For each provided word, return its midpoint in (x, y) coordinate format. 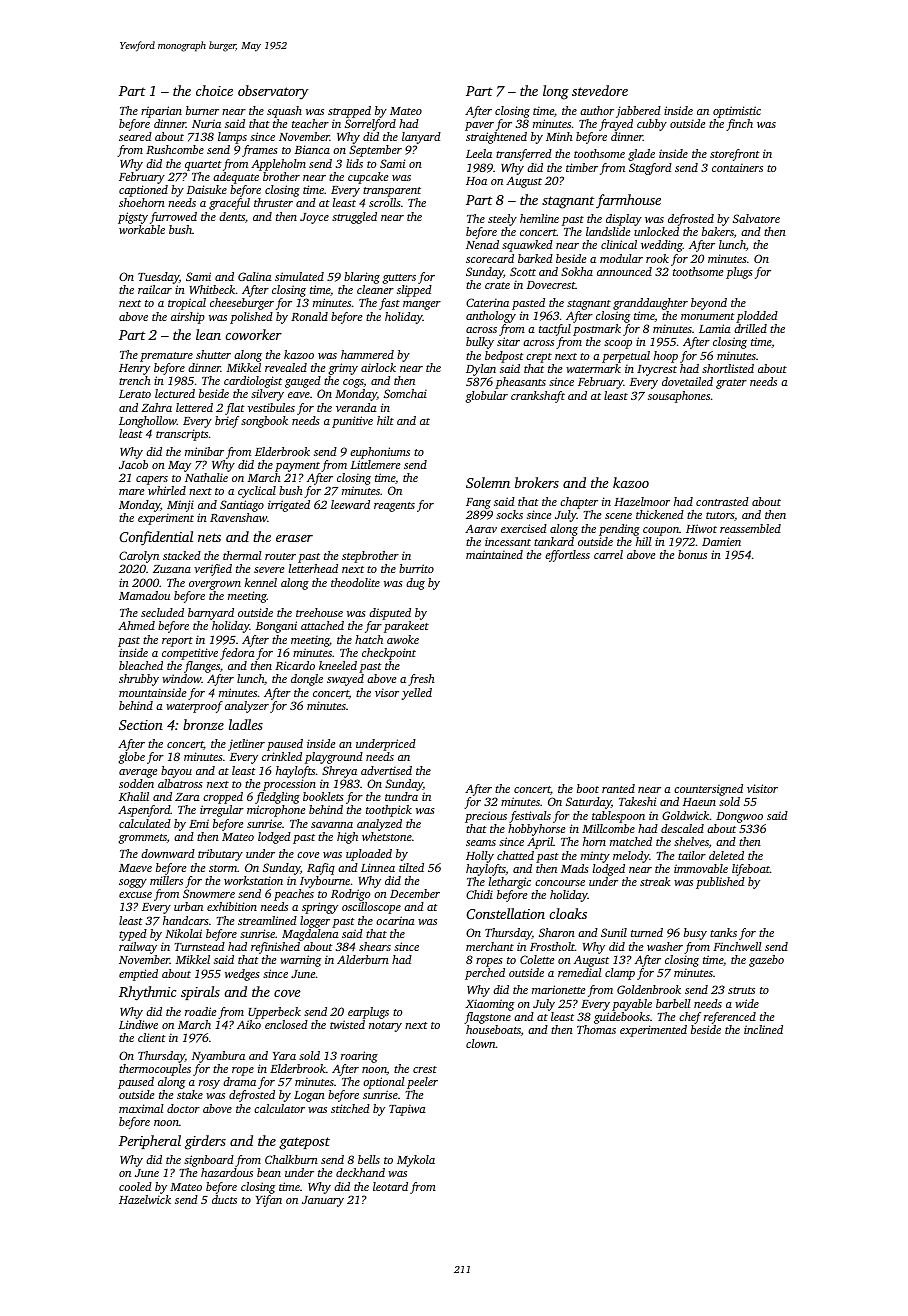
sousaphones (679, 397)
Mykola (416, 1161)
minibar (204, 451)
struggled (354, 218)
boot (588, 788)
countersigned (708, 790)
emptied (138, 975)
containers (737, 167)
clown (481, 1043)
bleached (141, 665)
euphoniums (380, 453)
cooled (135, 1186)
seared (135, 136)
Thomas (596, 1029)
